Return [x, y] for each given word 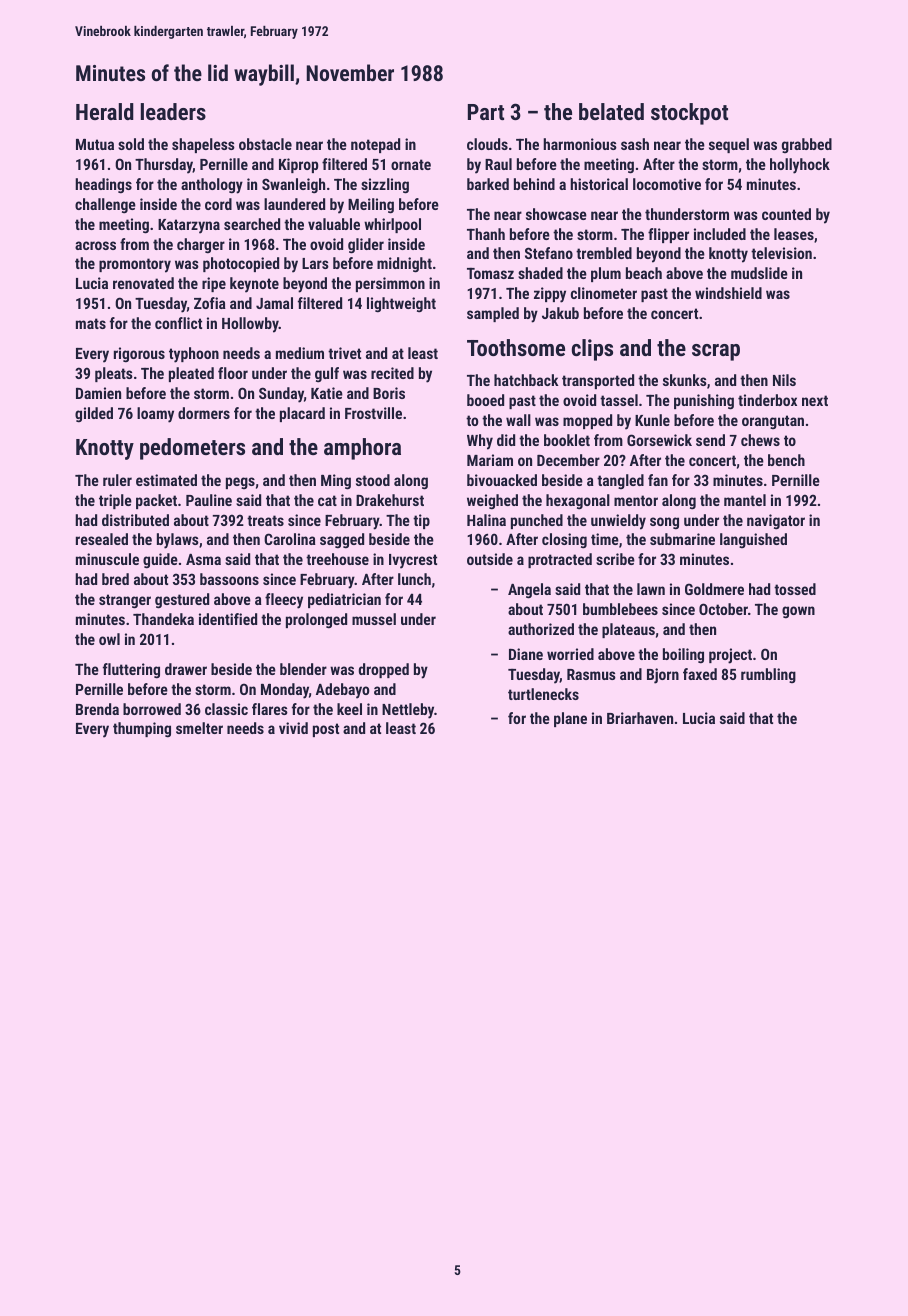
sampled [493, 314]
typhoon [194, 355]
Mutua [95, 144]
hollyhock [800, 166]
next [815, 400]
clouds [487, 144]
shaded [540, 273]
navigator [776, 522]
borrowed [152, 709]
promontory [135, 265]
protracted [560, 560]
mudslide [759, 273]
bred [115, 579]
